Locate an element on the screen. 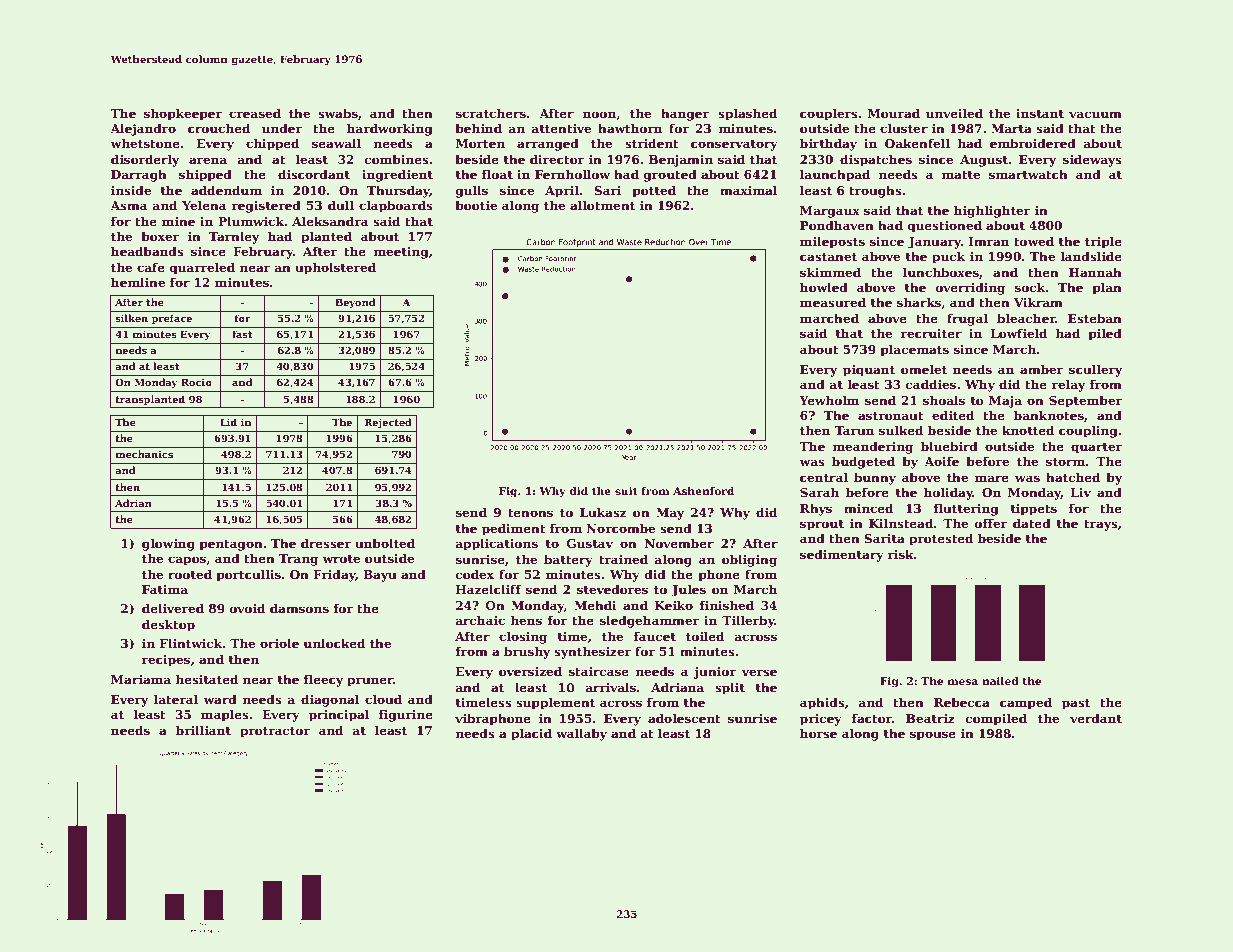  director is located at coordinates (557, 159).
